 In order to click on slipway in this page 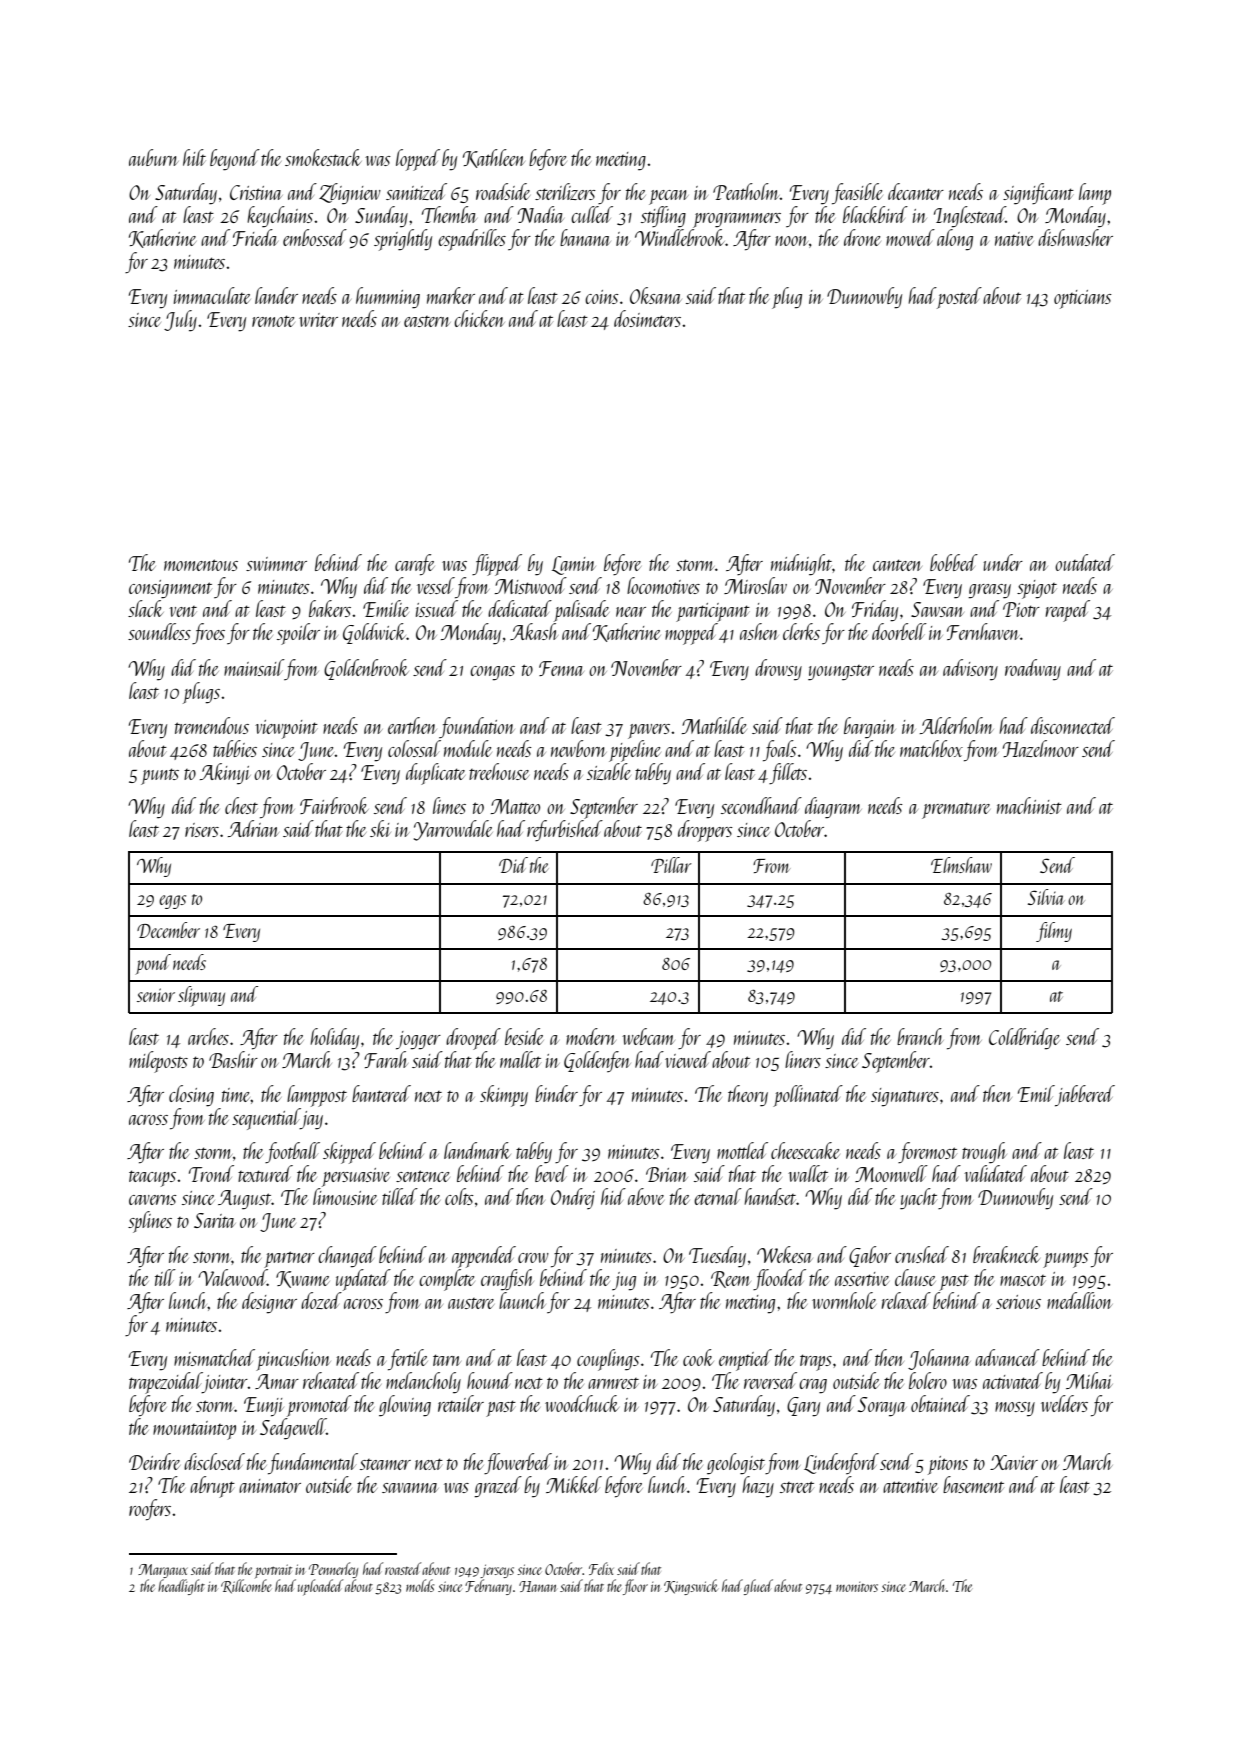, I will do `click(201, 996)`.
